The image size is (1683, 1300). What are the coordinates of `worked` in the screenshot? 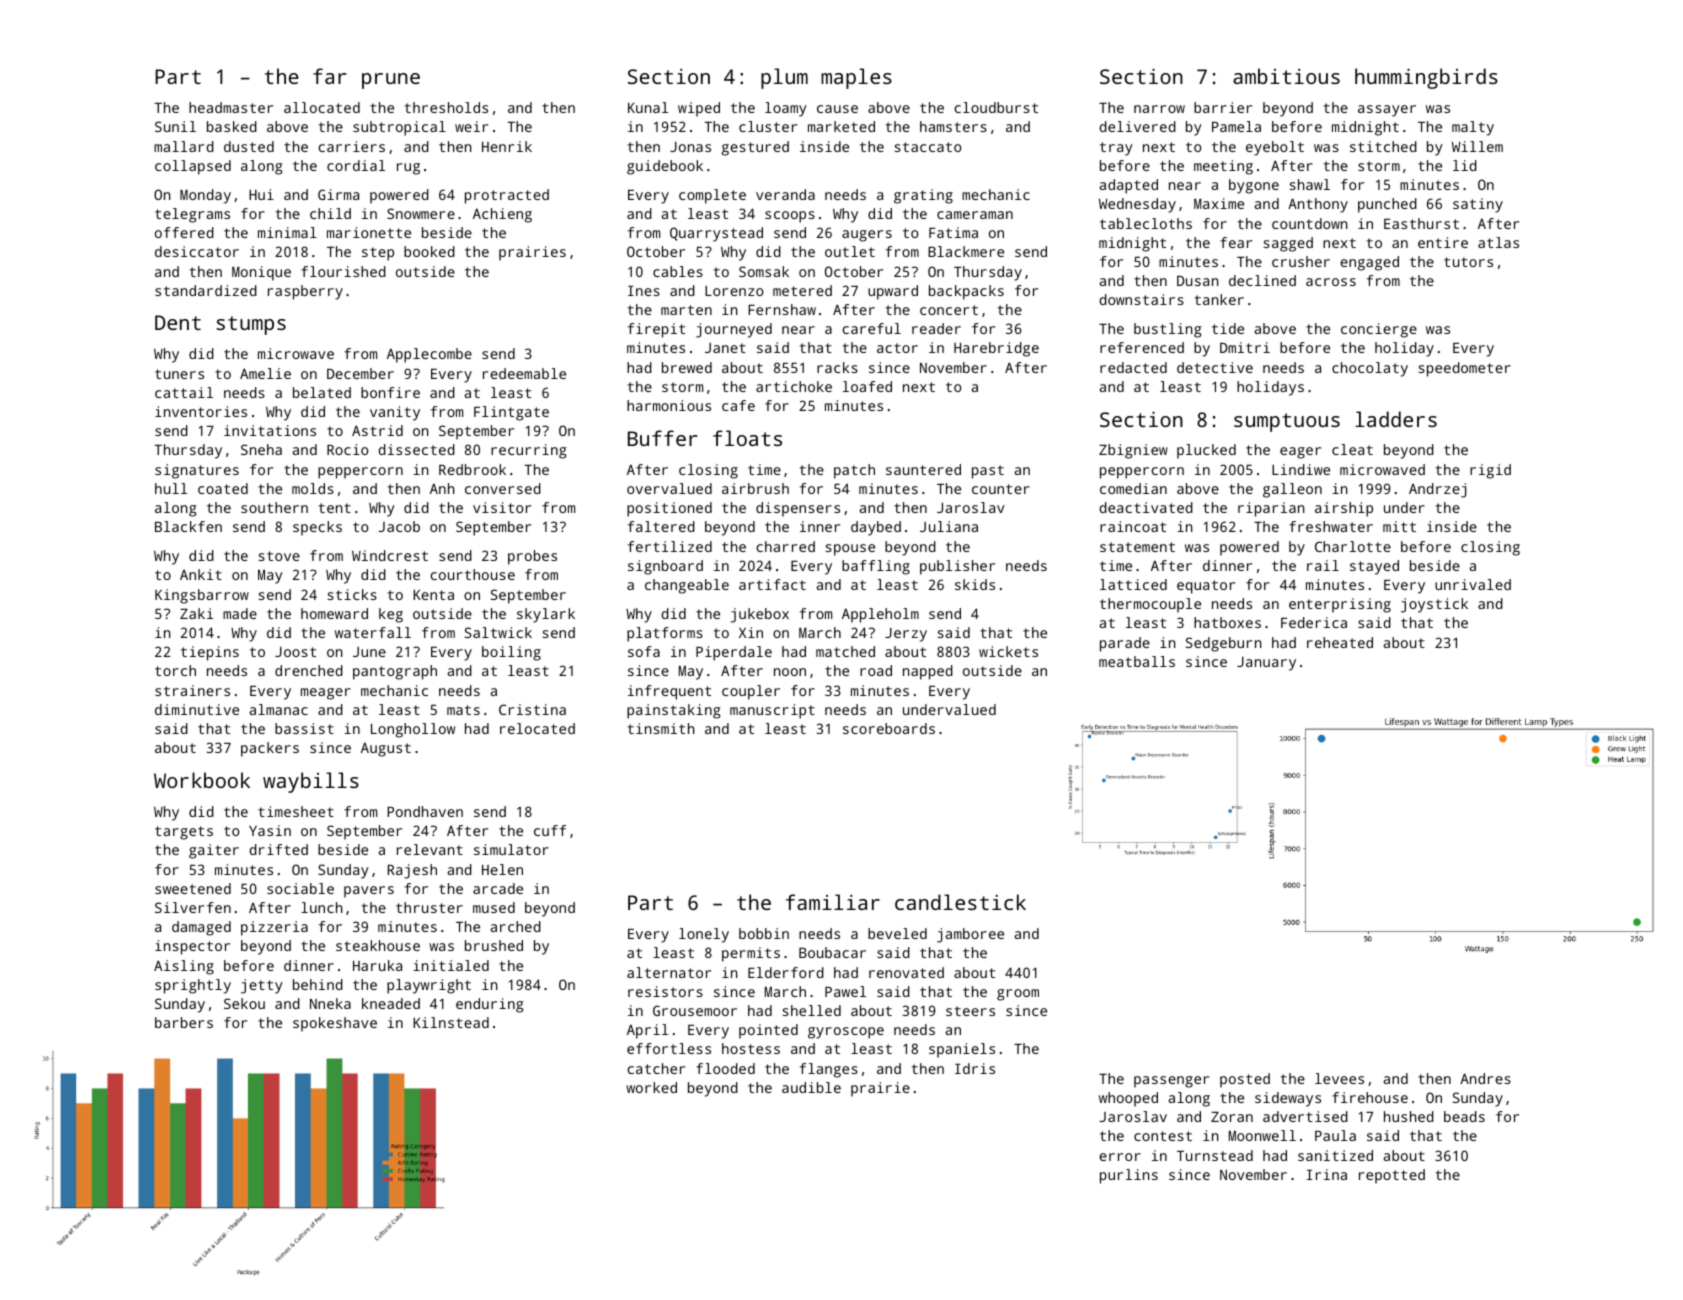 It's located at (651, 1087).
